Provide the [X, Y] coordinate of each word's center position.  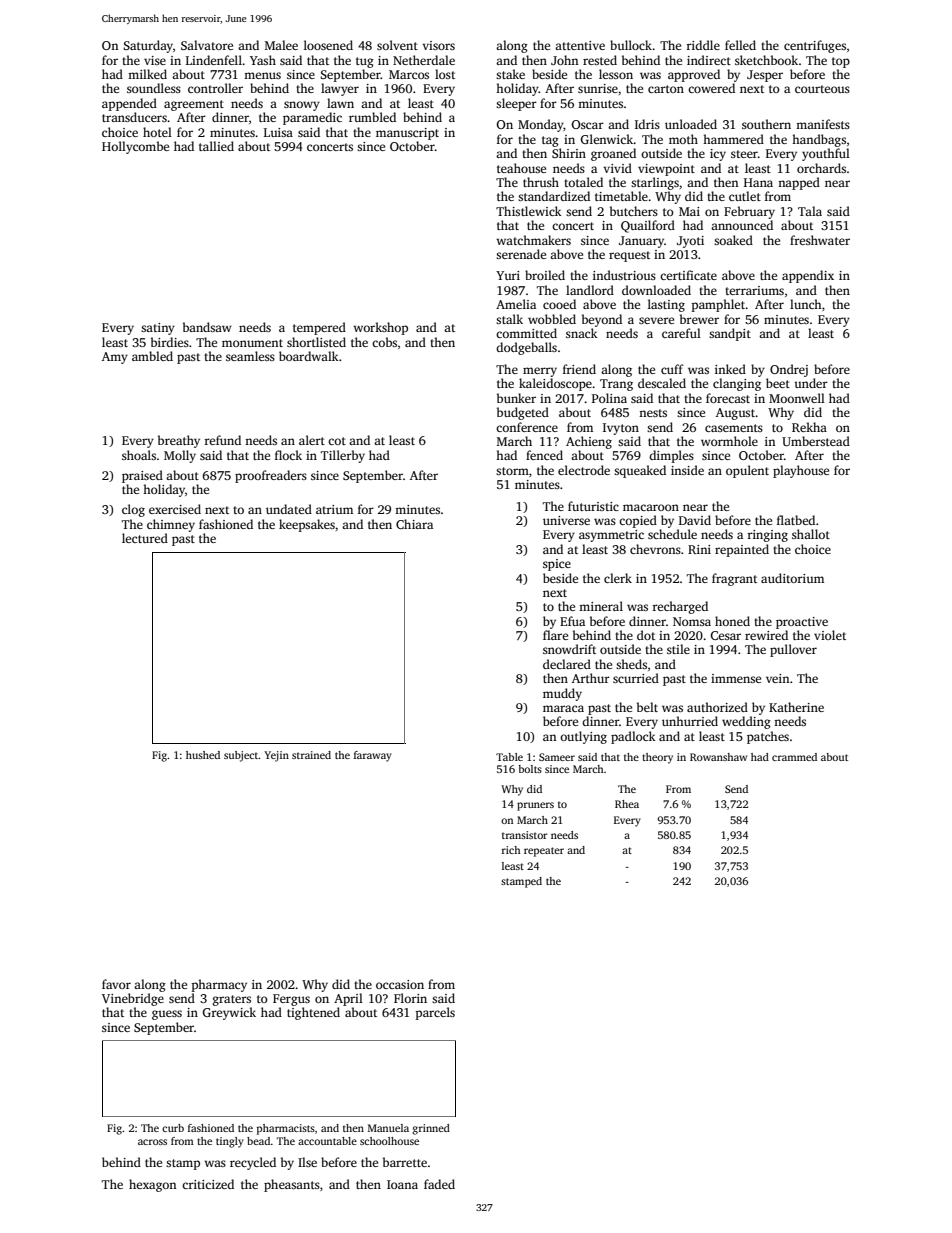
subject [241, 756]
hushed [203, 755]
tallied [216, 146]
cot [337, 441]
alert [312, 440]
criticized [208, 1184]
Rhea [627, 804]
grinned [431, 1129]
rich [511, 850]
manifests [823, 124]
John [564, 60]
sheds [631, 664]
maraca [563, 708]
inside [687, 470]
